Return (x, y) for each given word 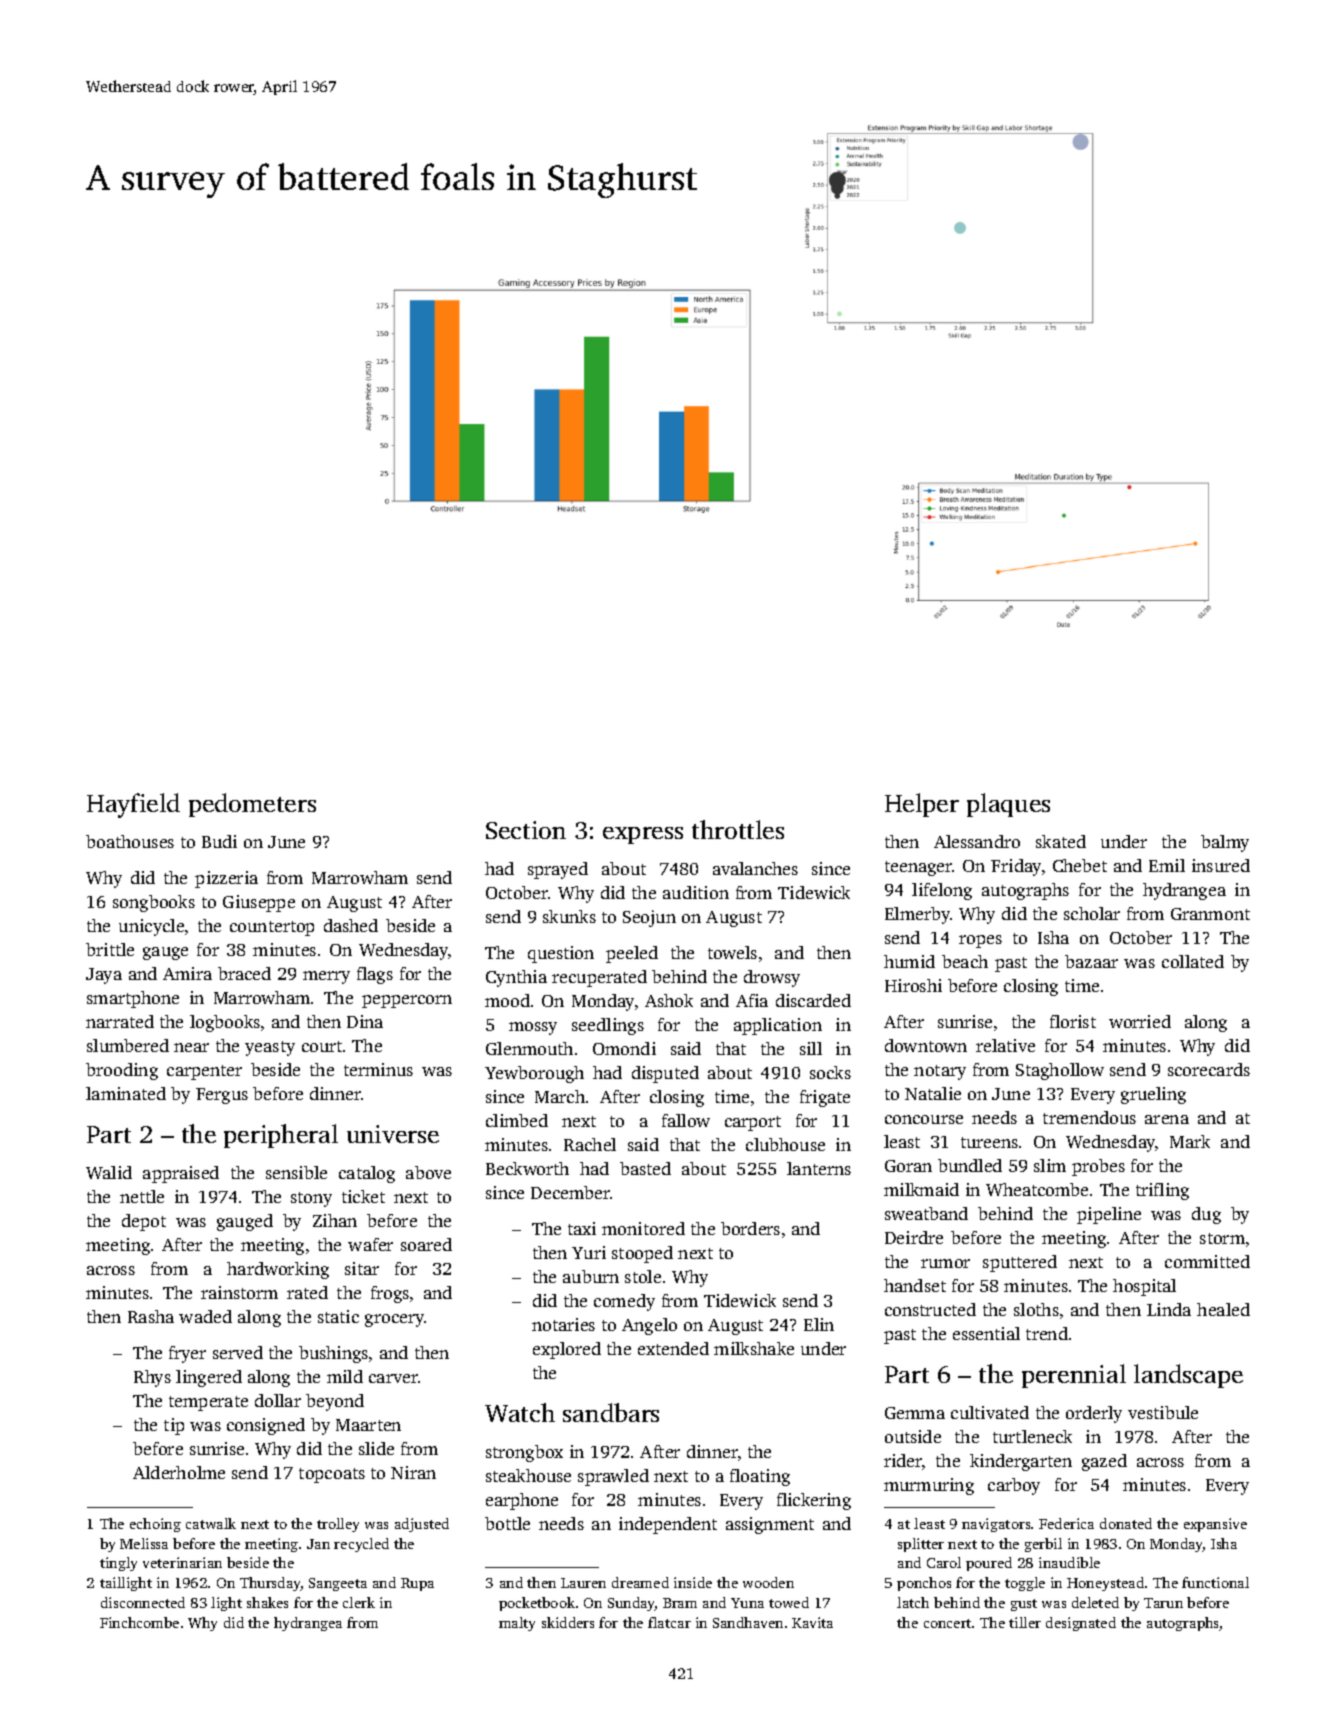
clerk (359, 1602)
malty (517, 1624)
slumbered (128, 1045)
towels (732, 952)
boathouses (130, 841)
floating (760, 1477)
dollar (278, 1400)
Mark (1190, 1141)
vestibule (1163, 1412)
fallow (686, 1120)
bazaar (1091, 961)
